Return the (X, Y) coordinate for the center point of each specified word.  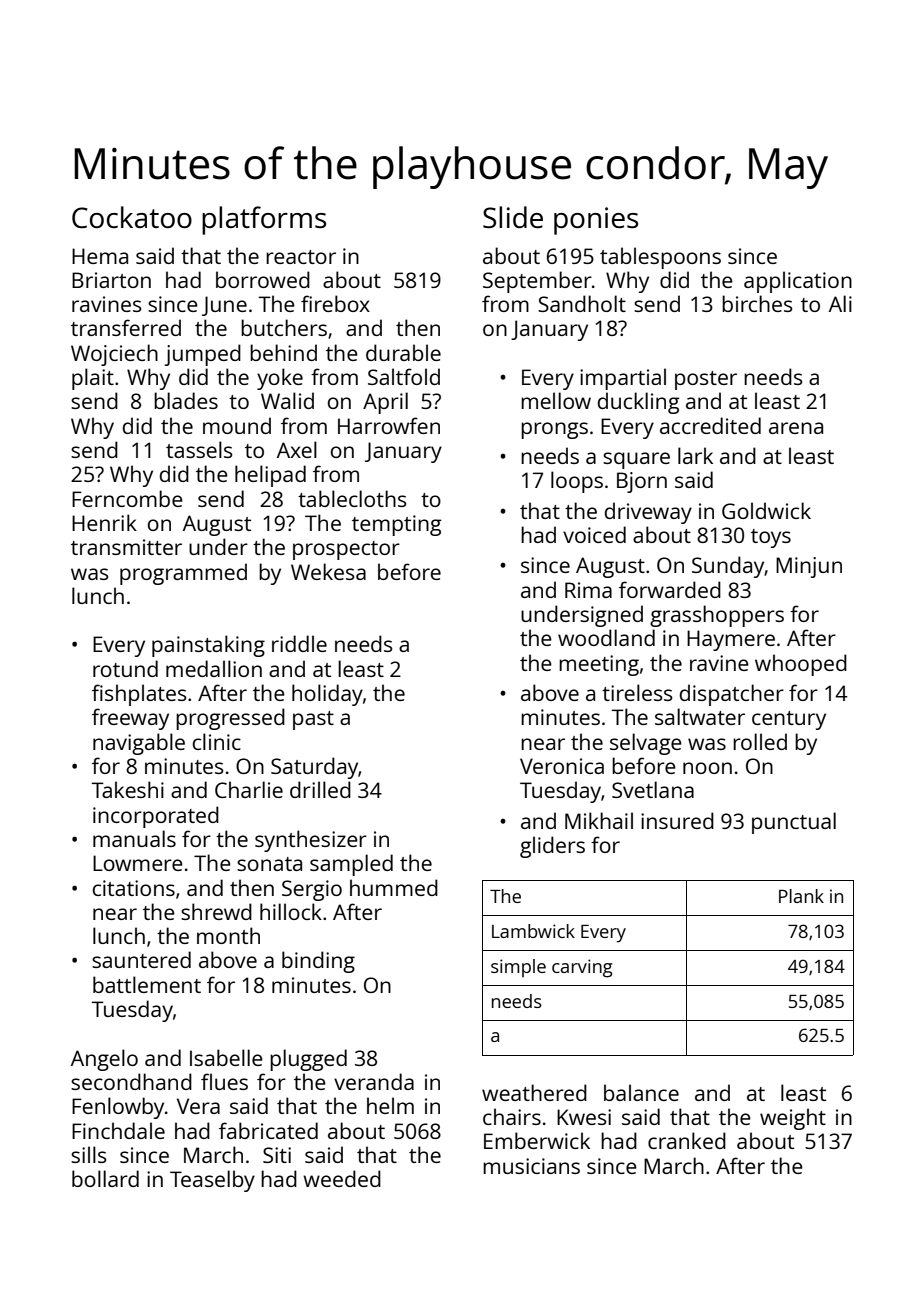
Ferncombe (127, 498)
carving (582, 968)
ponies (596, 221)
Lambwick (533, 931)
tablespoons (660, 258)
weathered (534, 1092)
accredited (710, 425)
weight (793, 1119)
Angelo (104, 1060)
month (228, 935)
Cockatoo (132, 217)
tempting (396, 525)
